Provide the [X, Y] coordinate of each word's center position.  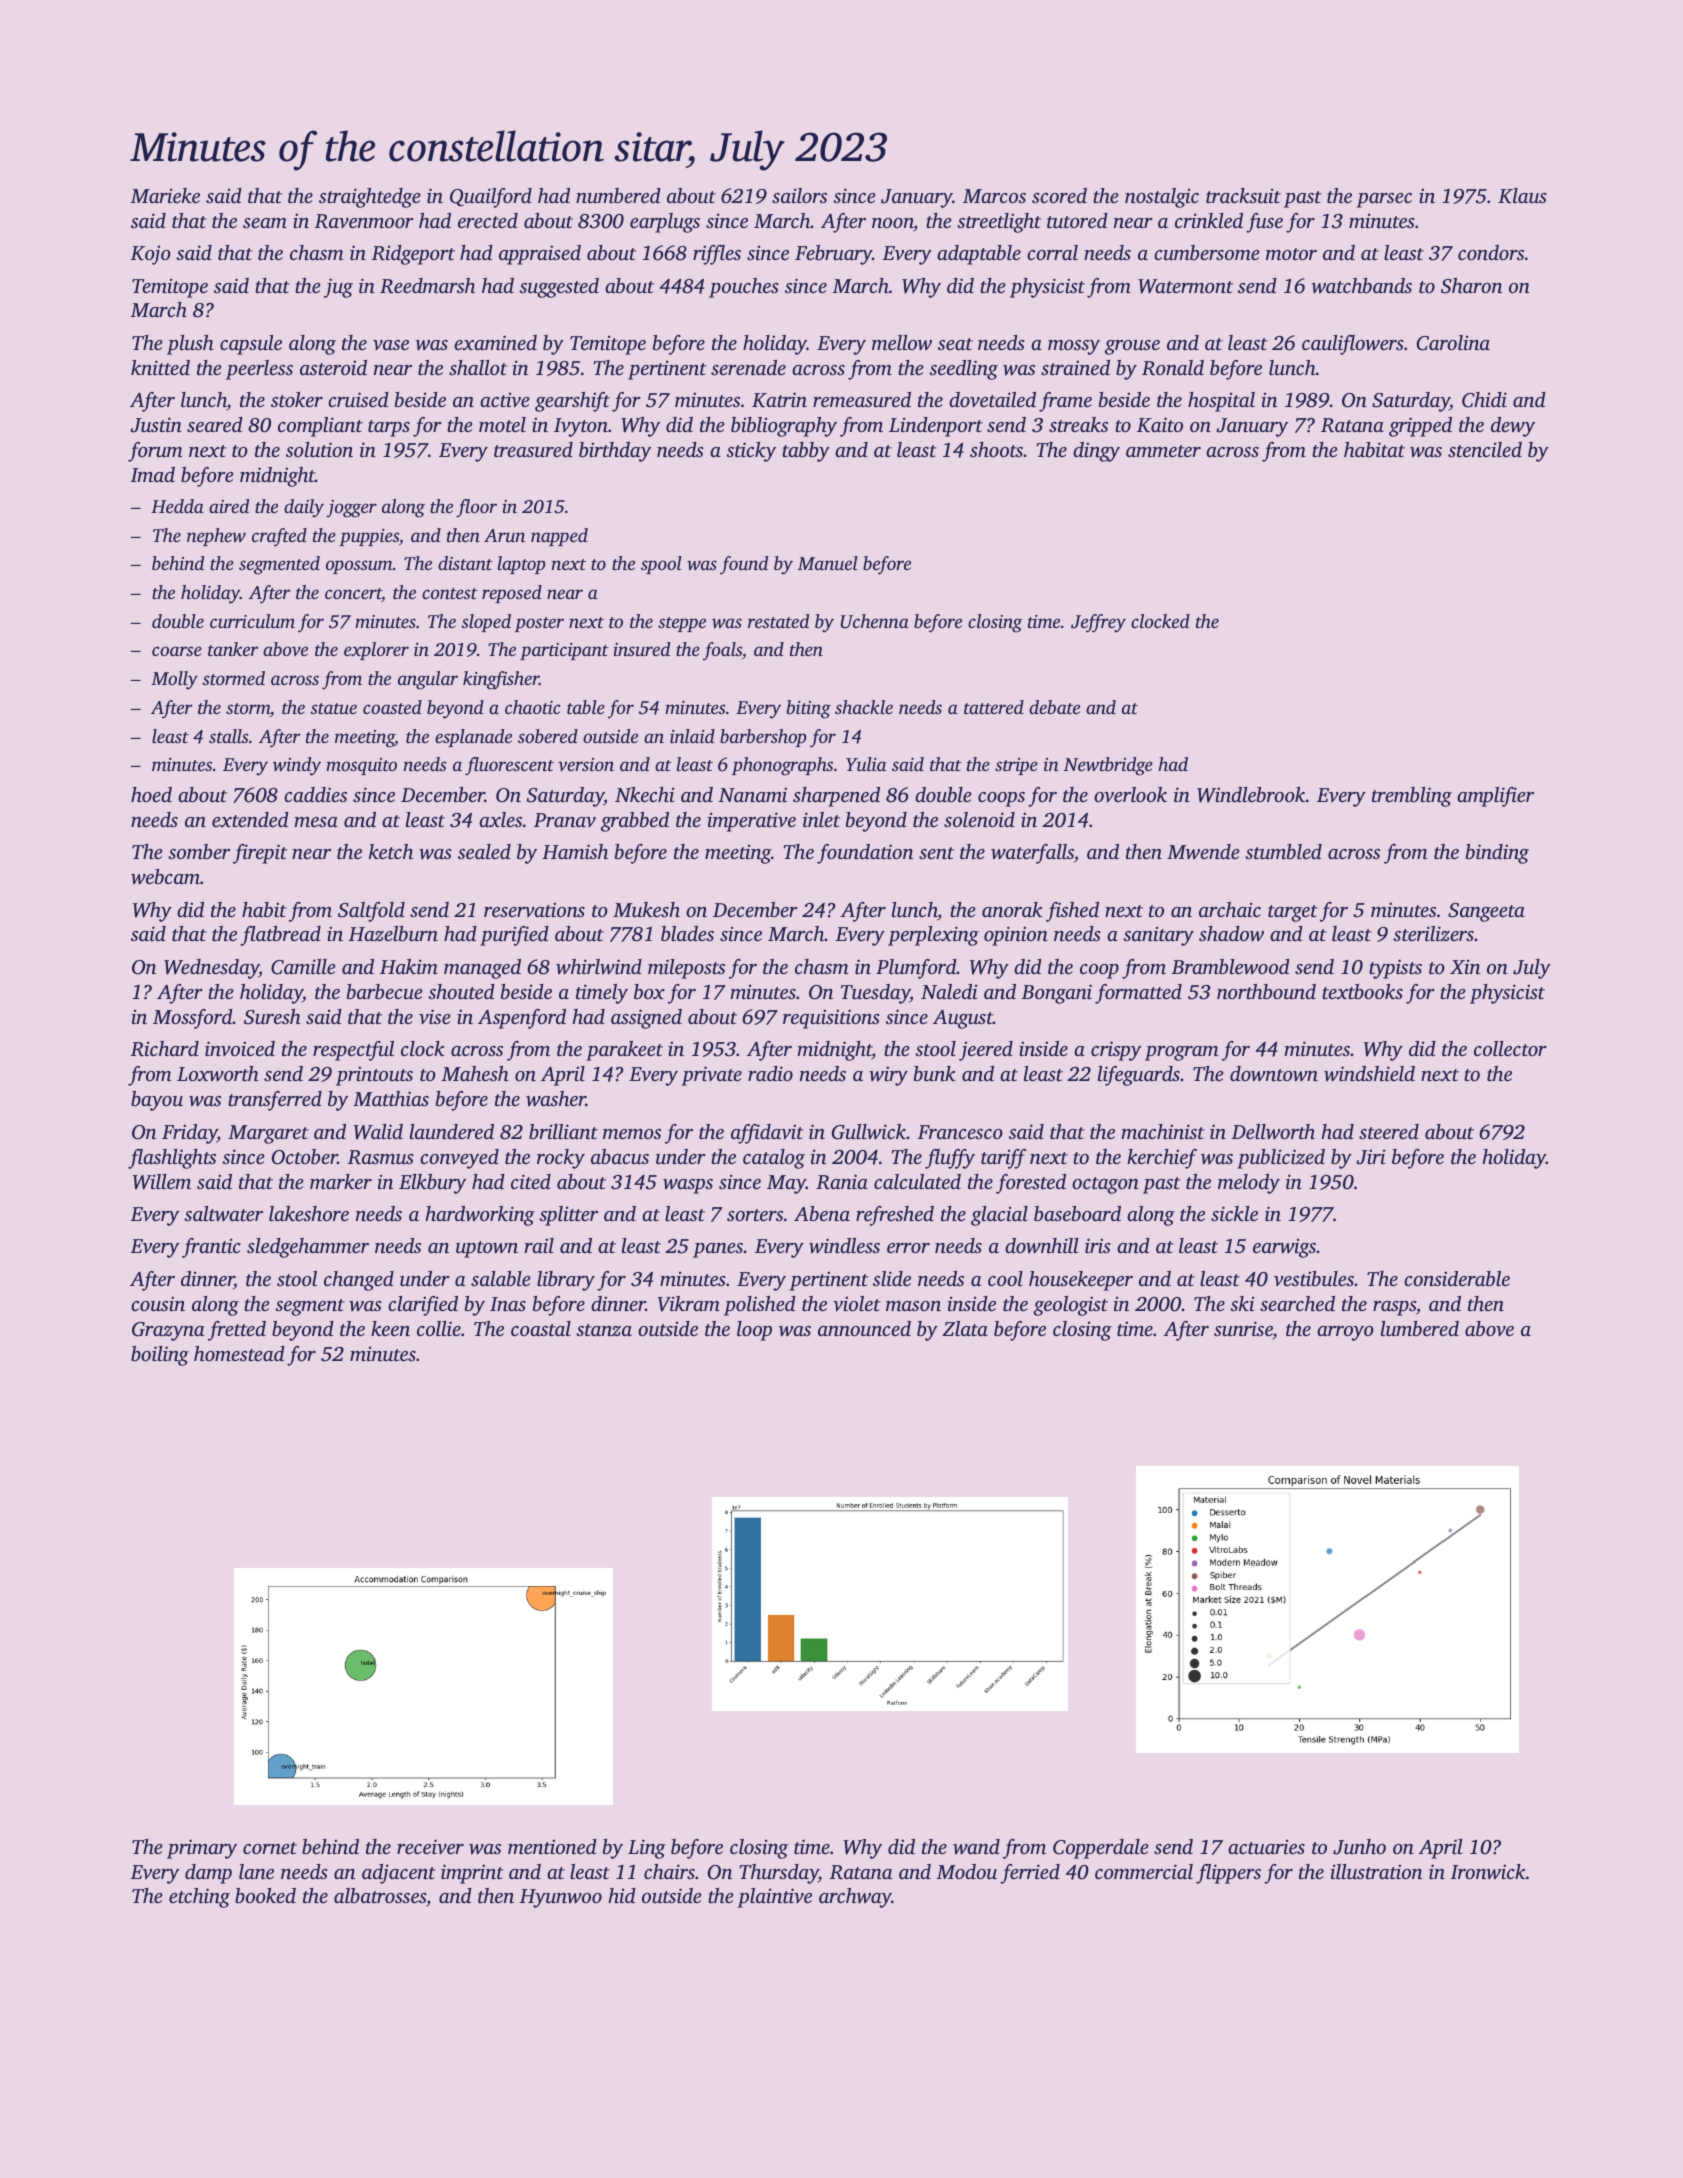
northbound [1266, 991]
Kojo [150, 255]
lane [256, 1871]
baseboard [1077, 1213]
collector [1510, 1048]
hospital [1221, 402]
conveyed [459, 1159]
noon [893, 224]
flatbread [280, 936]
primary [202, 1849]
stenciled [1485, 449]
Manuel [828, 563]
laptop [521, 565]
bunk [935, 1073]
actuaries [1266, 1846]
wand [976, 1847]
